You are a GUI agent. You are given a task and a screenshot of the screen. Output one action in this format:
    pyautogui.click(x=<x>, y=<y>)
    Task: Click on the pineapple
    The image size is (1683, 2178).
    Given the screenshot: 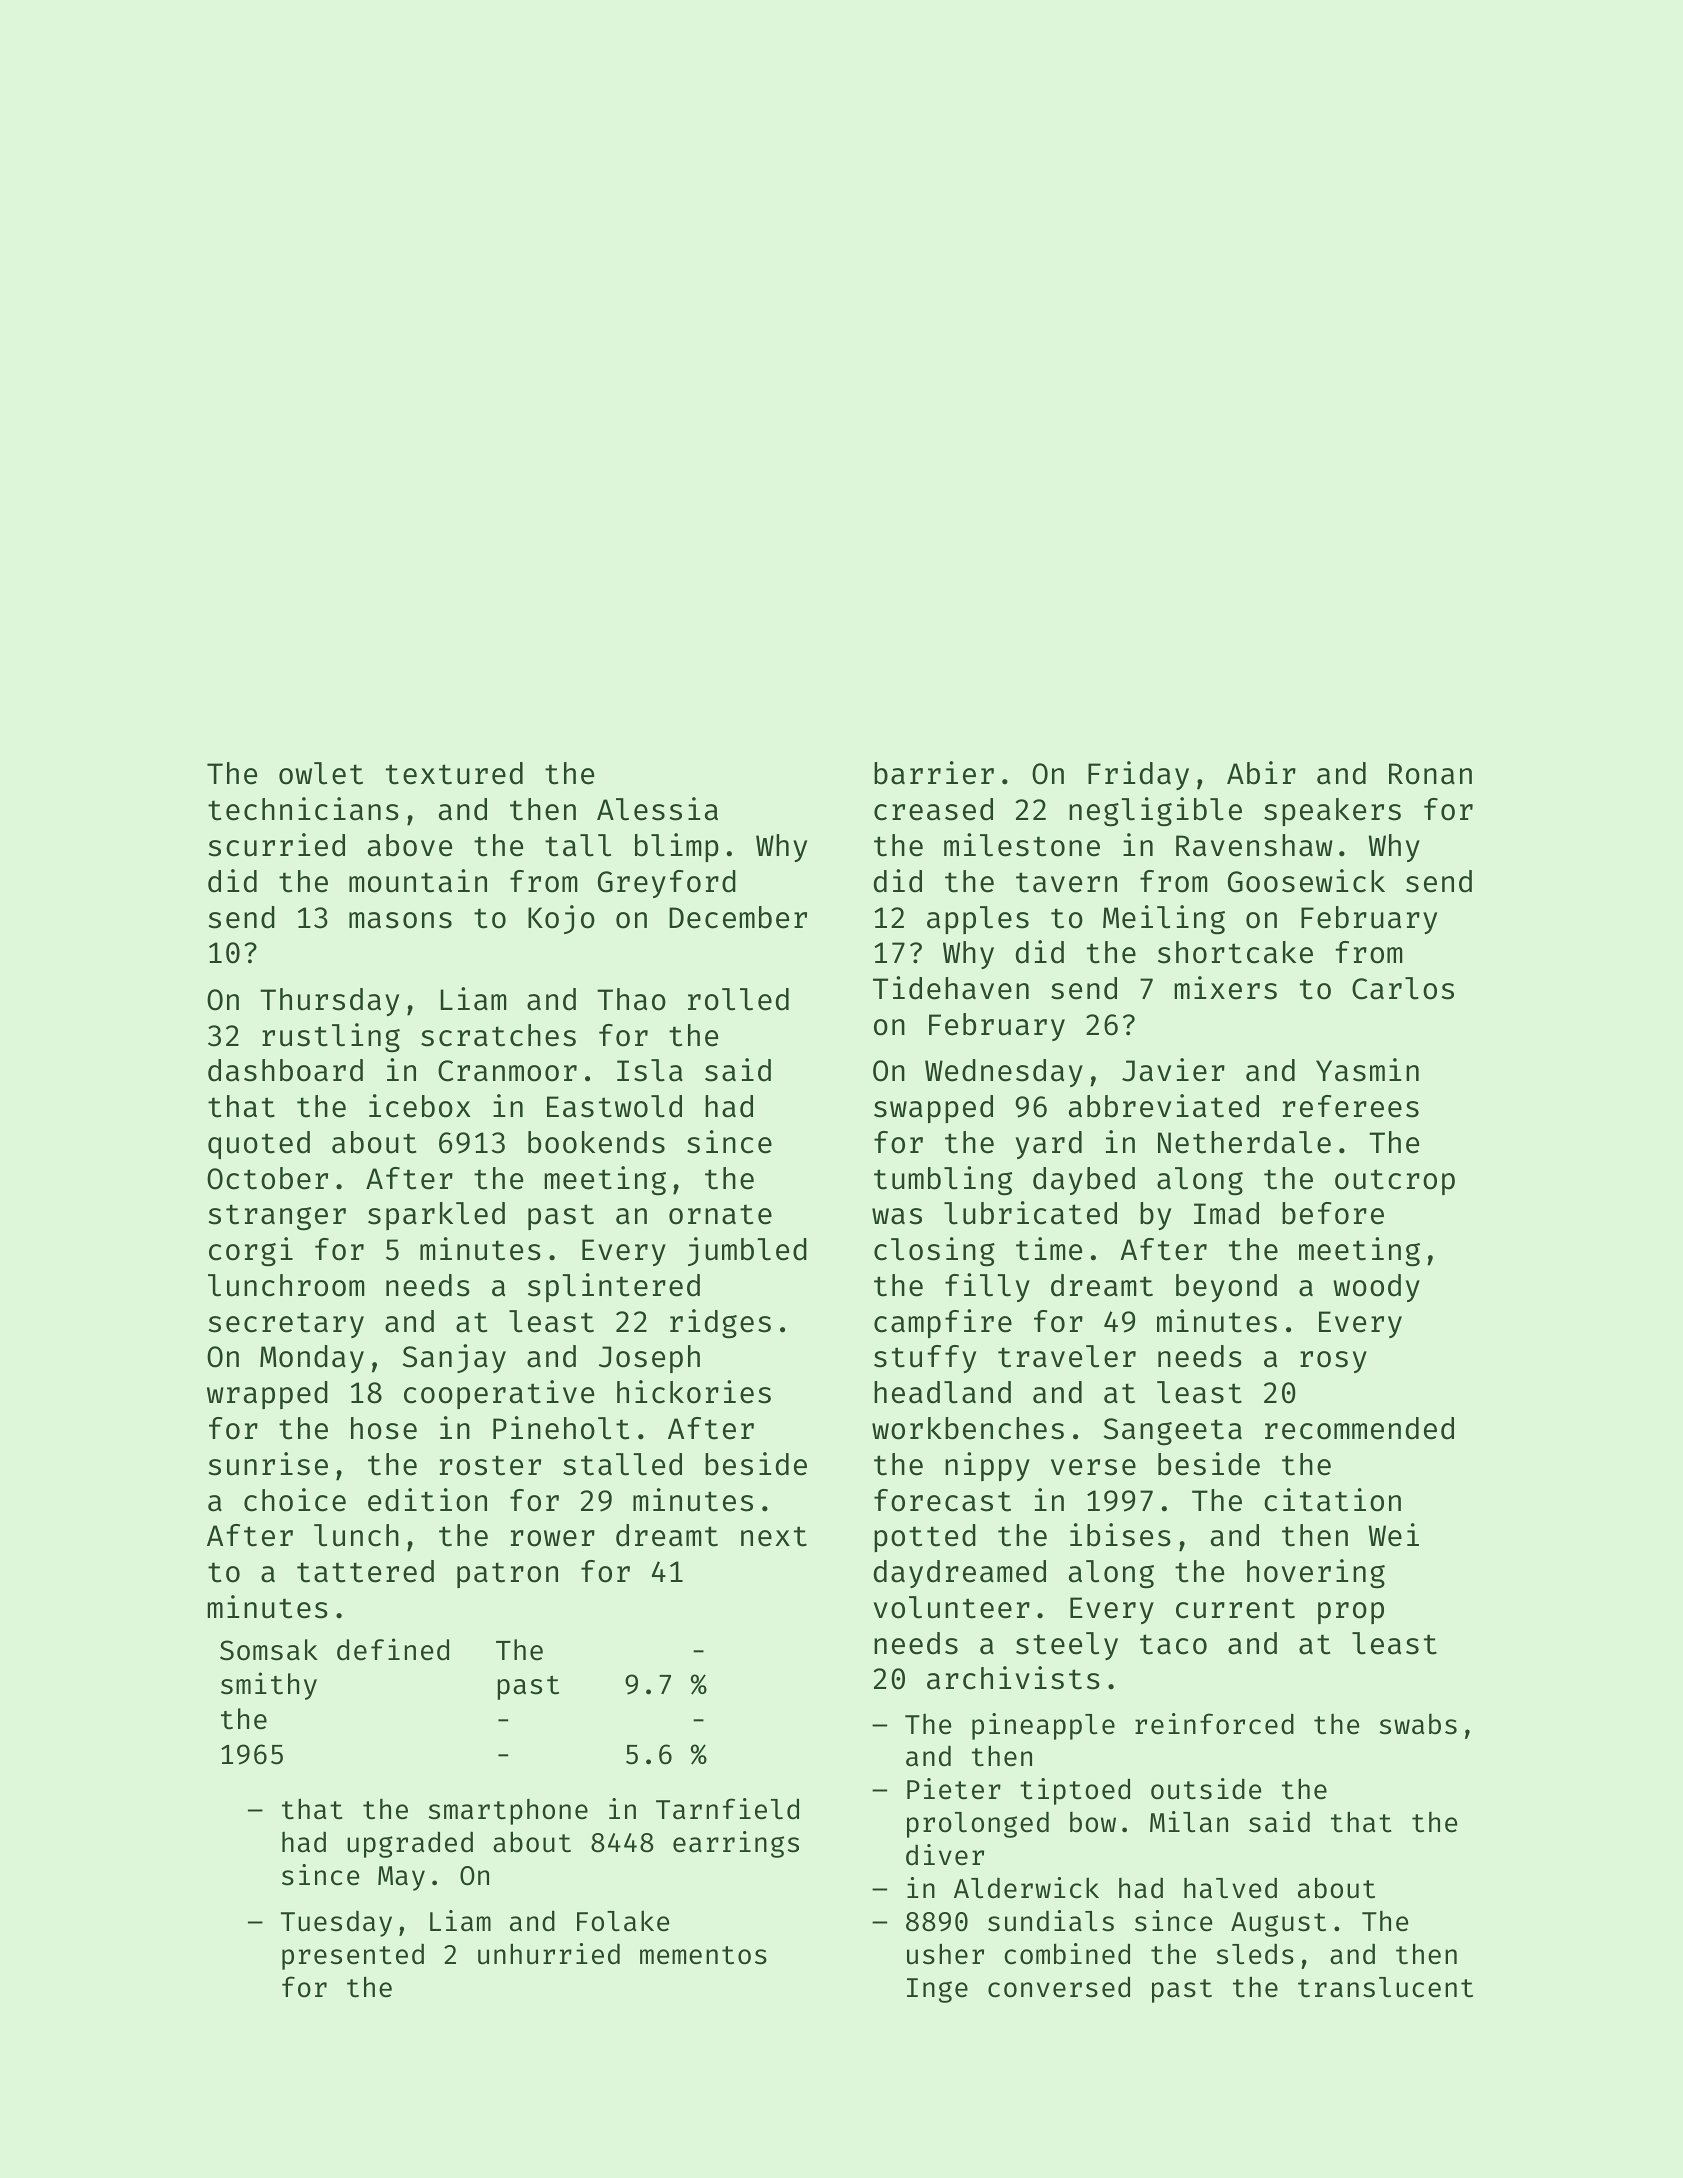 What is the action you would take?
    pyautogui.click(x=1043, y=1726)
